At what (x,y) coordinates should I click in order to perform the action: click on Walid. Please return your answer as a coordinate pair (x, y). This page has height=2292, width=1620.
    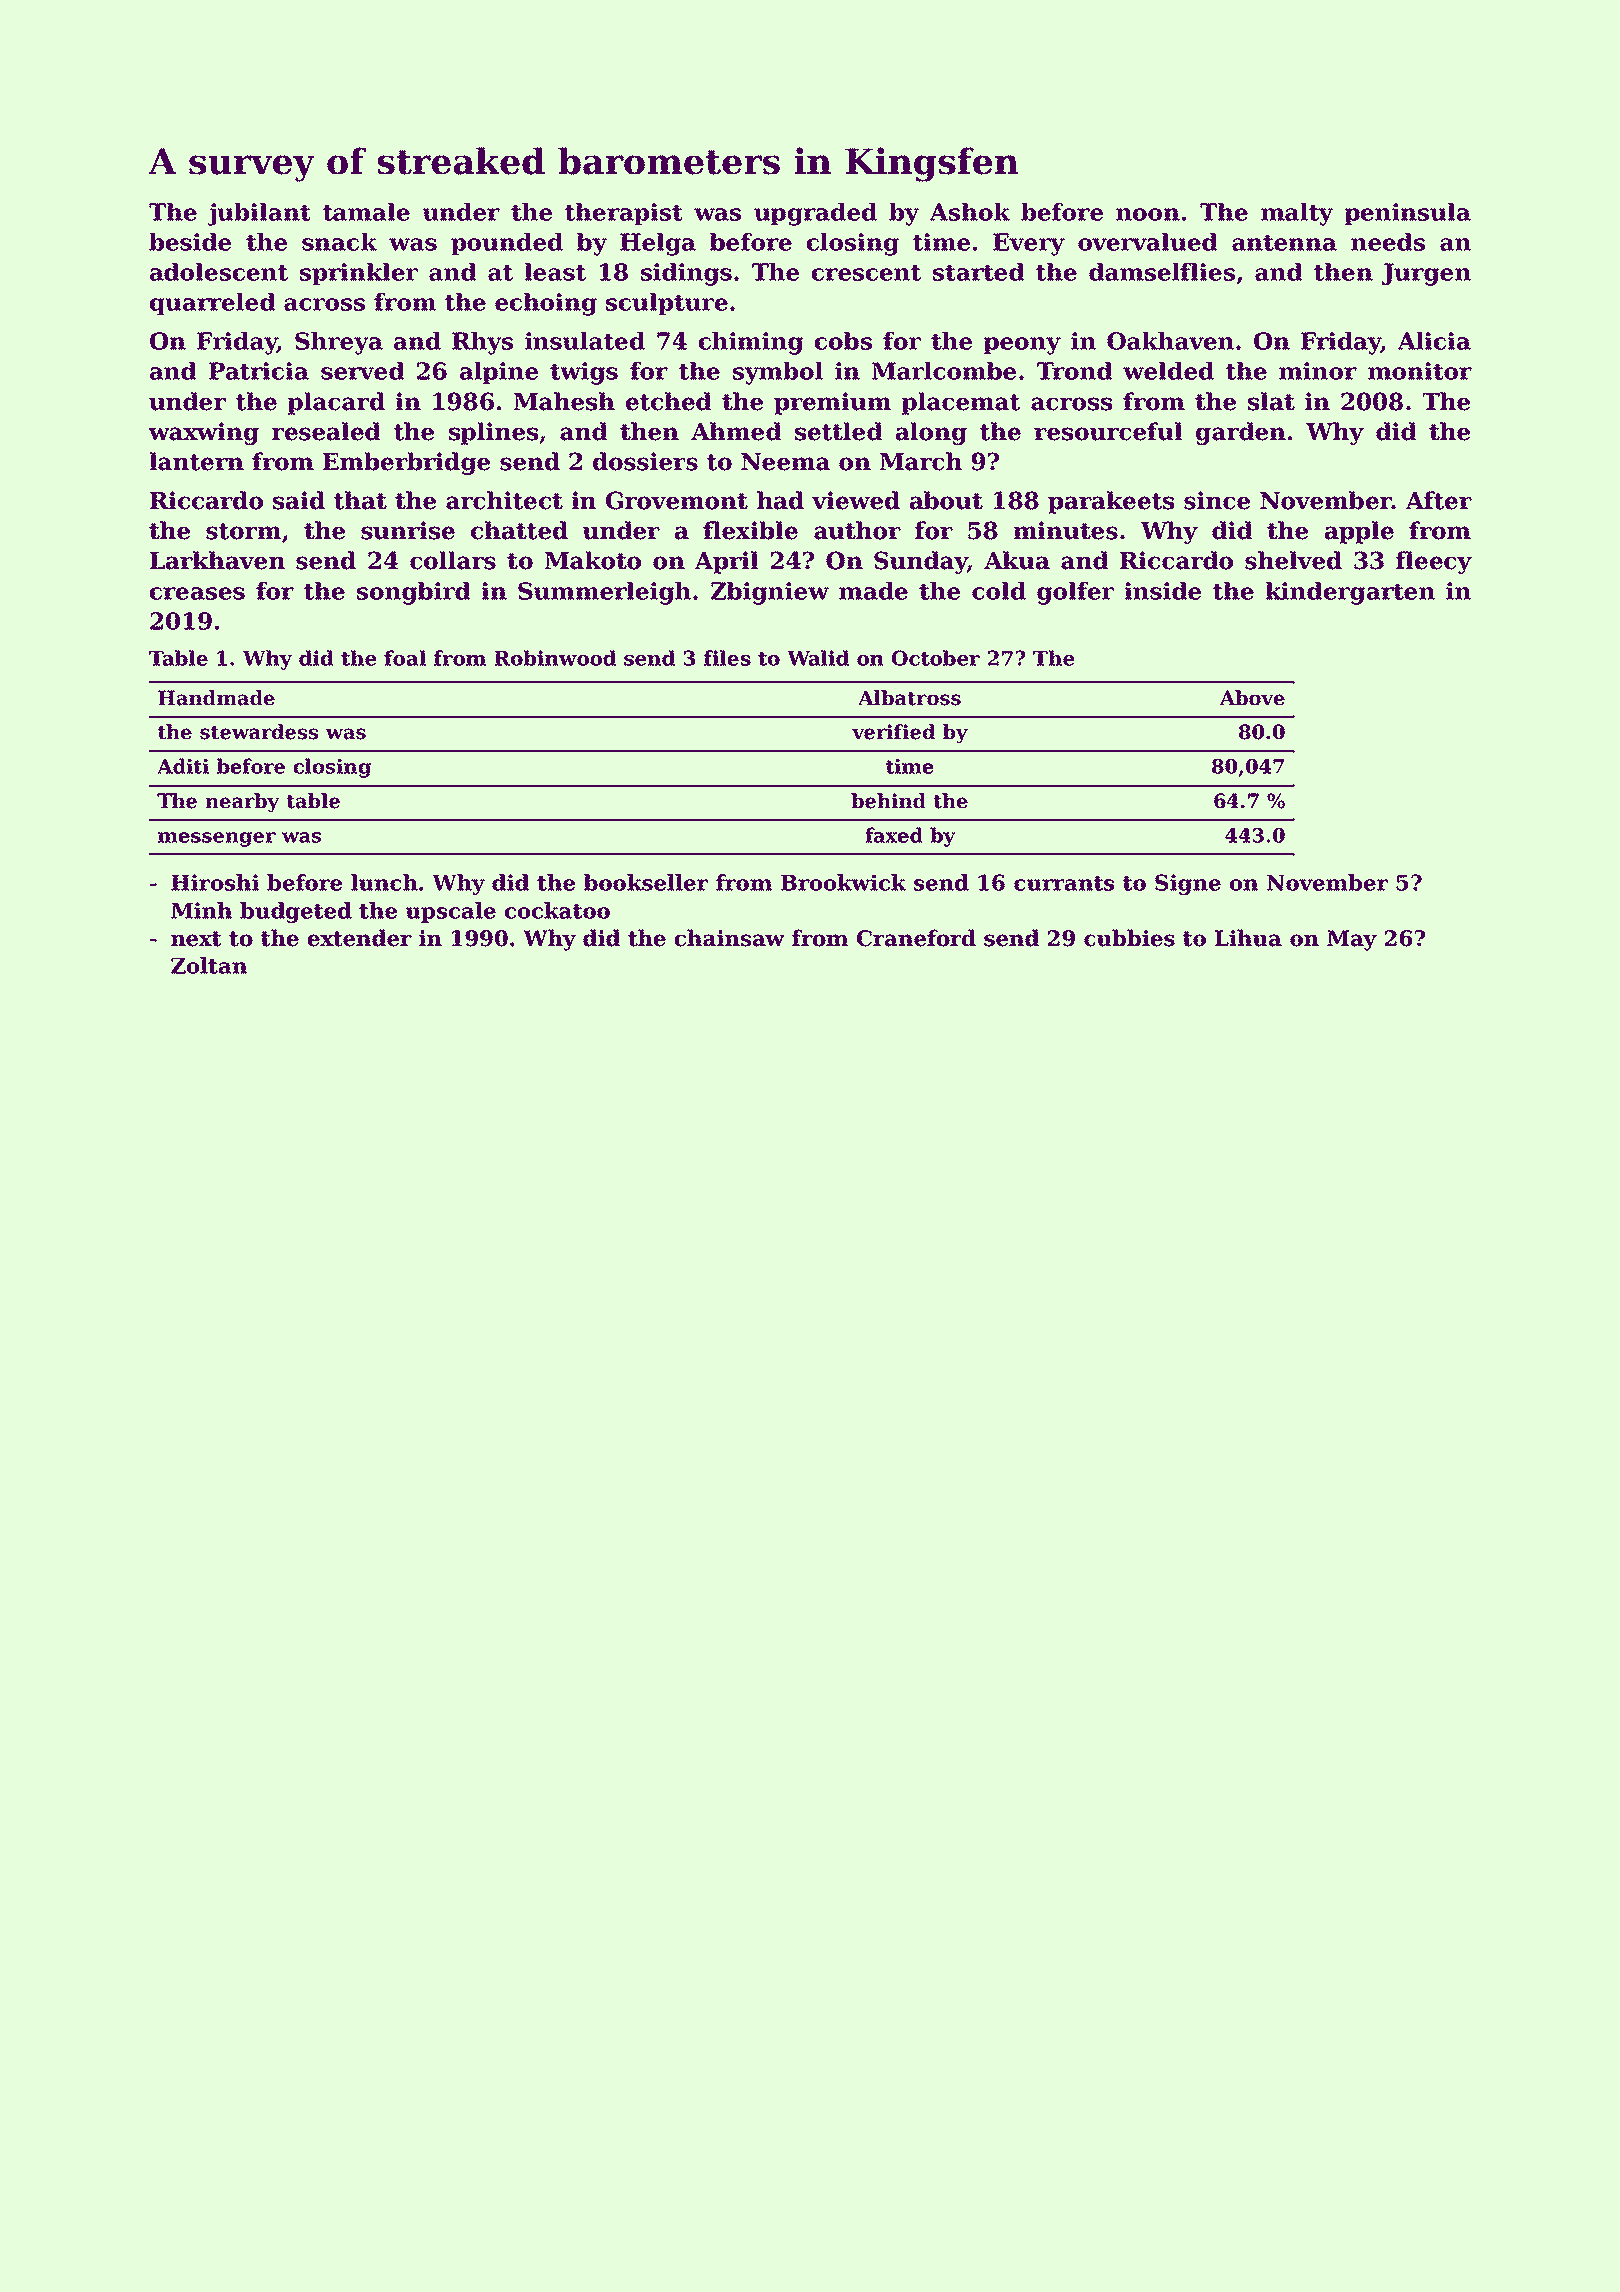
    Looking at the image, I should click on (818, 658).
